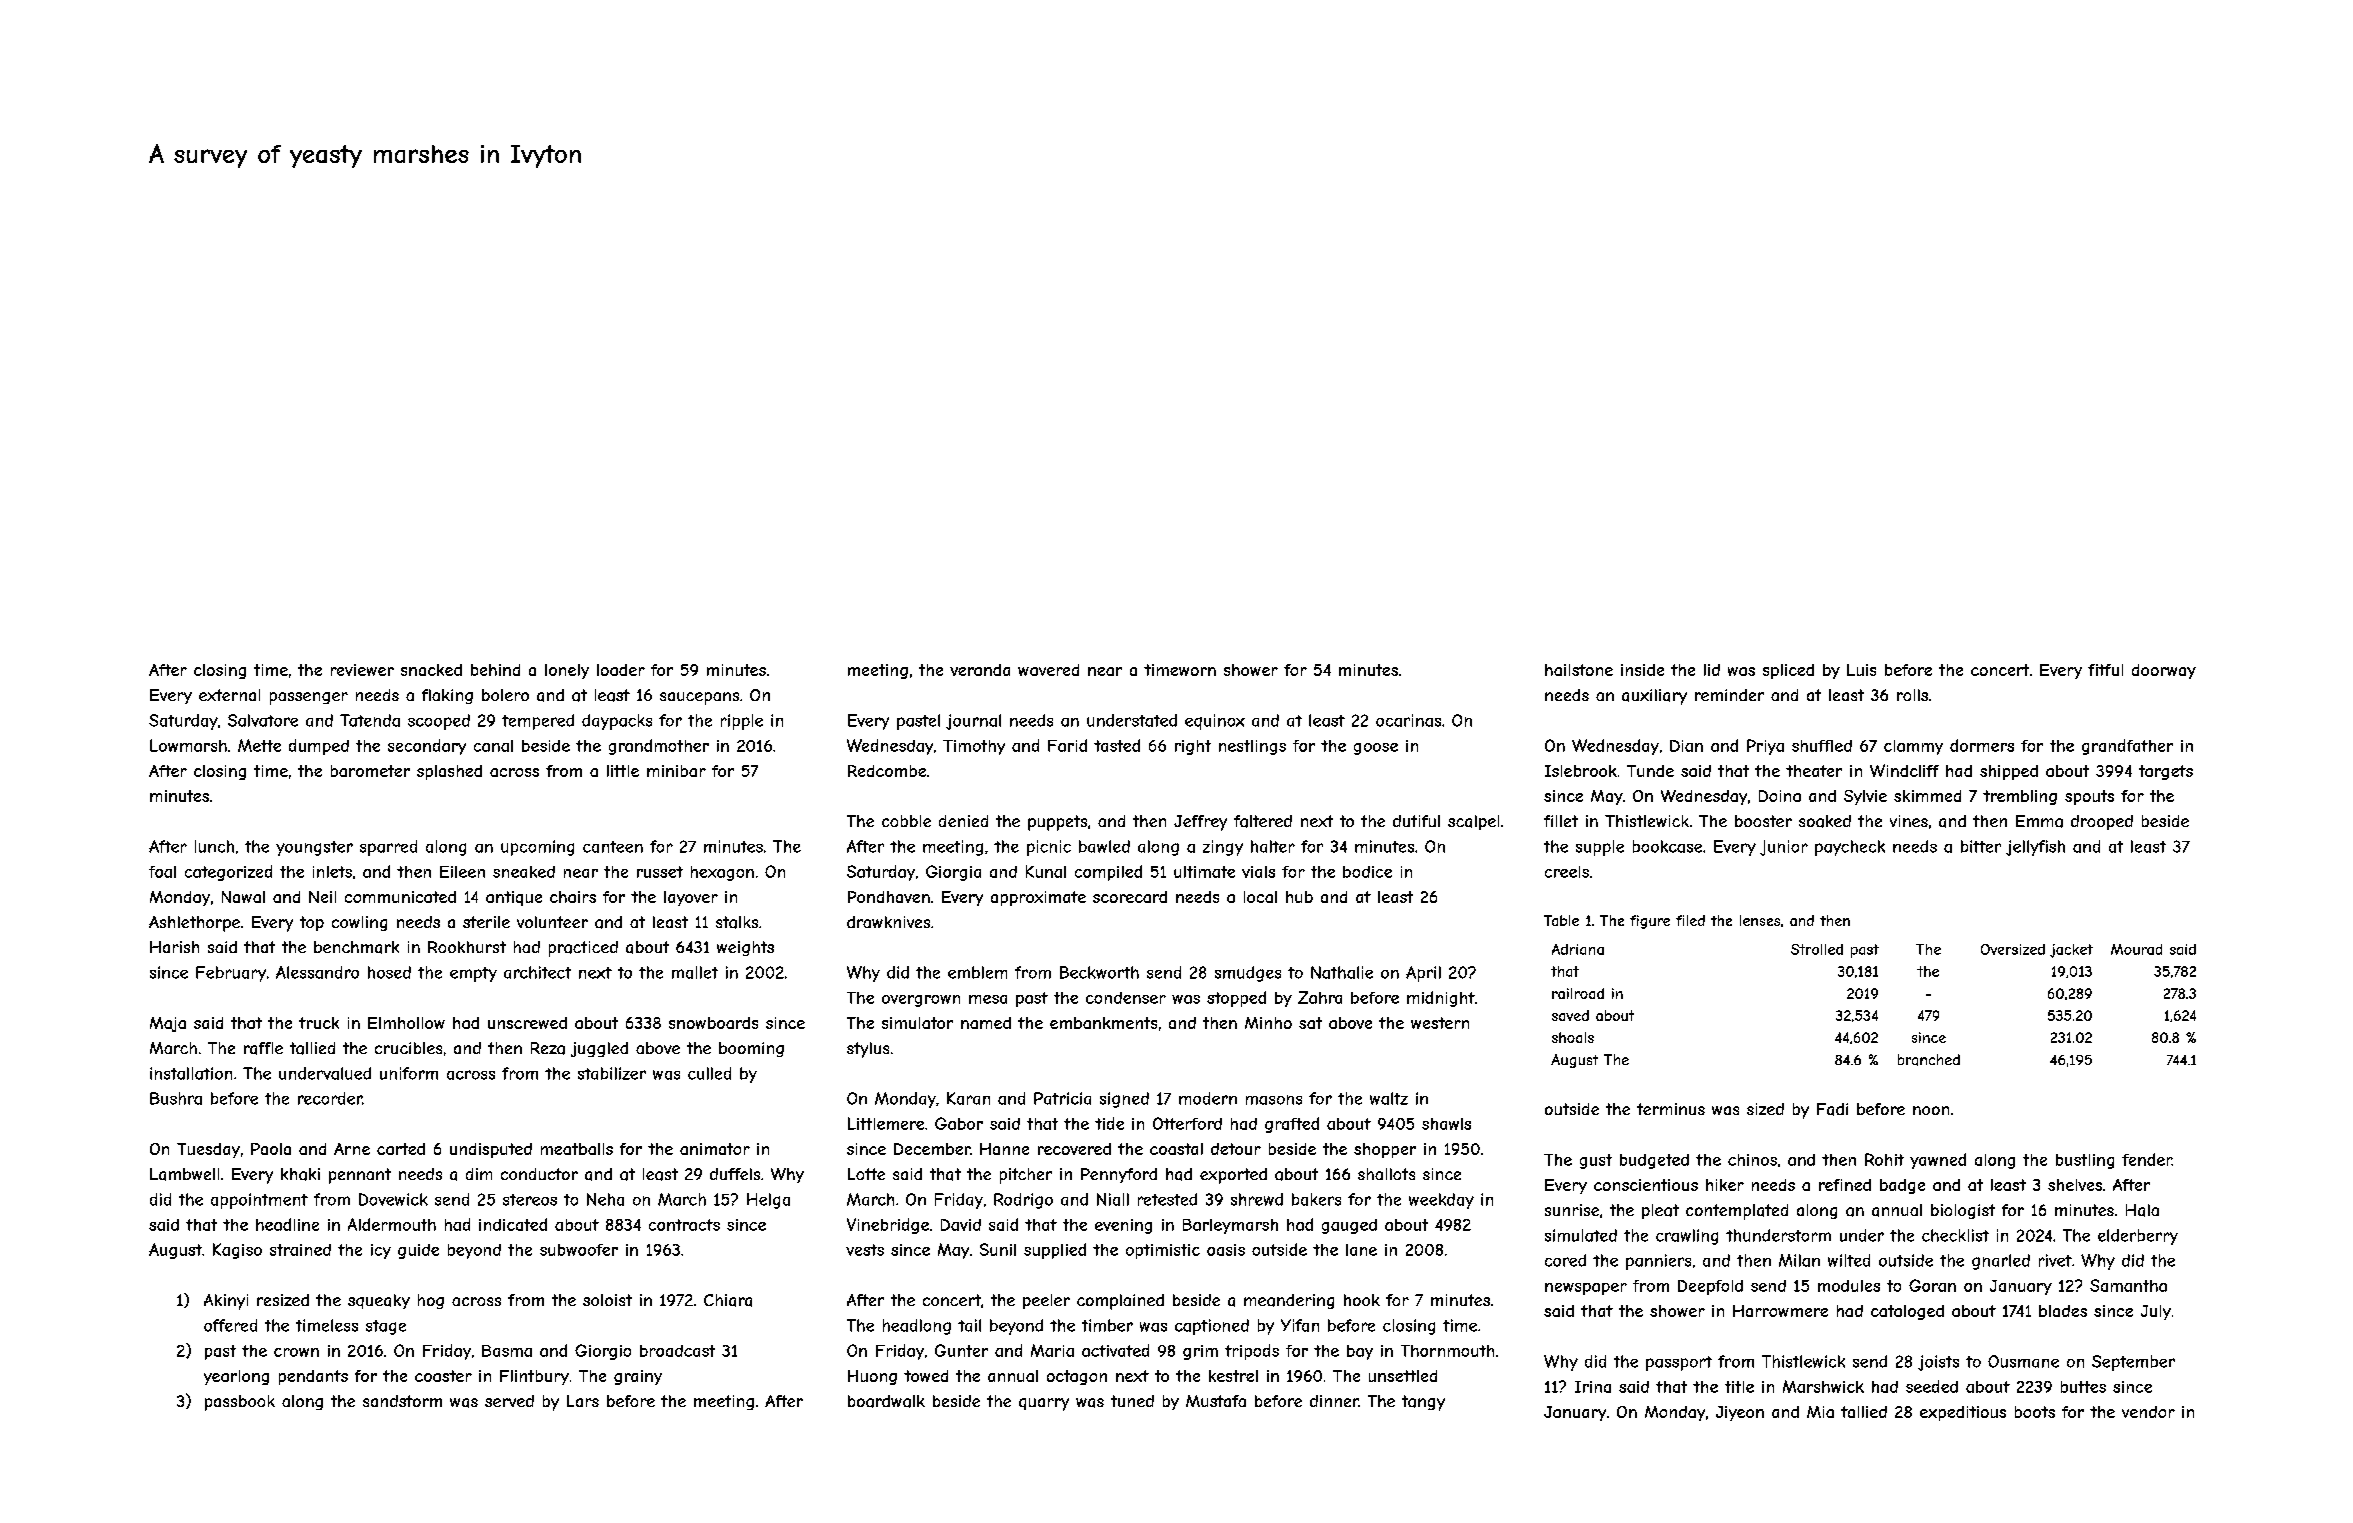 The image size is (2353, 1523). I want to click on Fadi, so click(1832, 1109).
